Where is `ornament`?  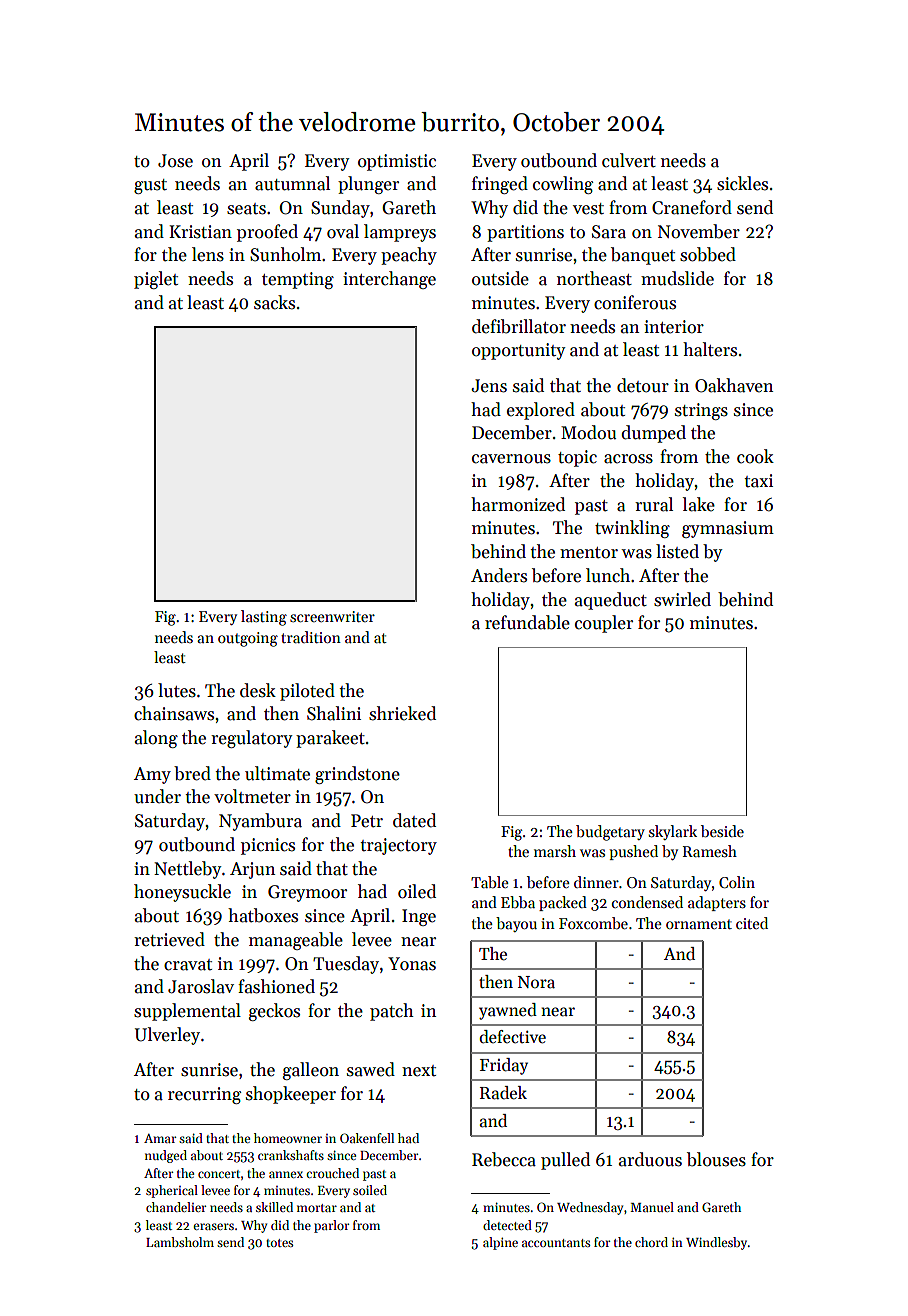
ornament is located at coordinates (699, 924).
